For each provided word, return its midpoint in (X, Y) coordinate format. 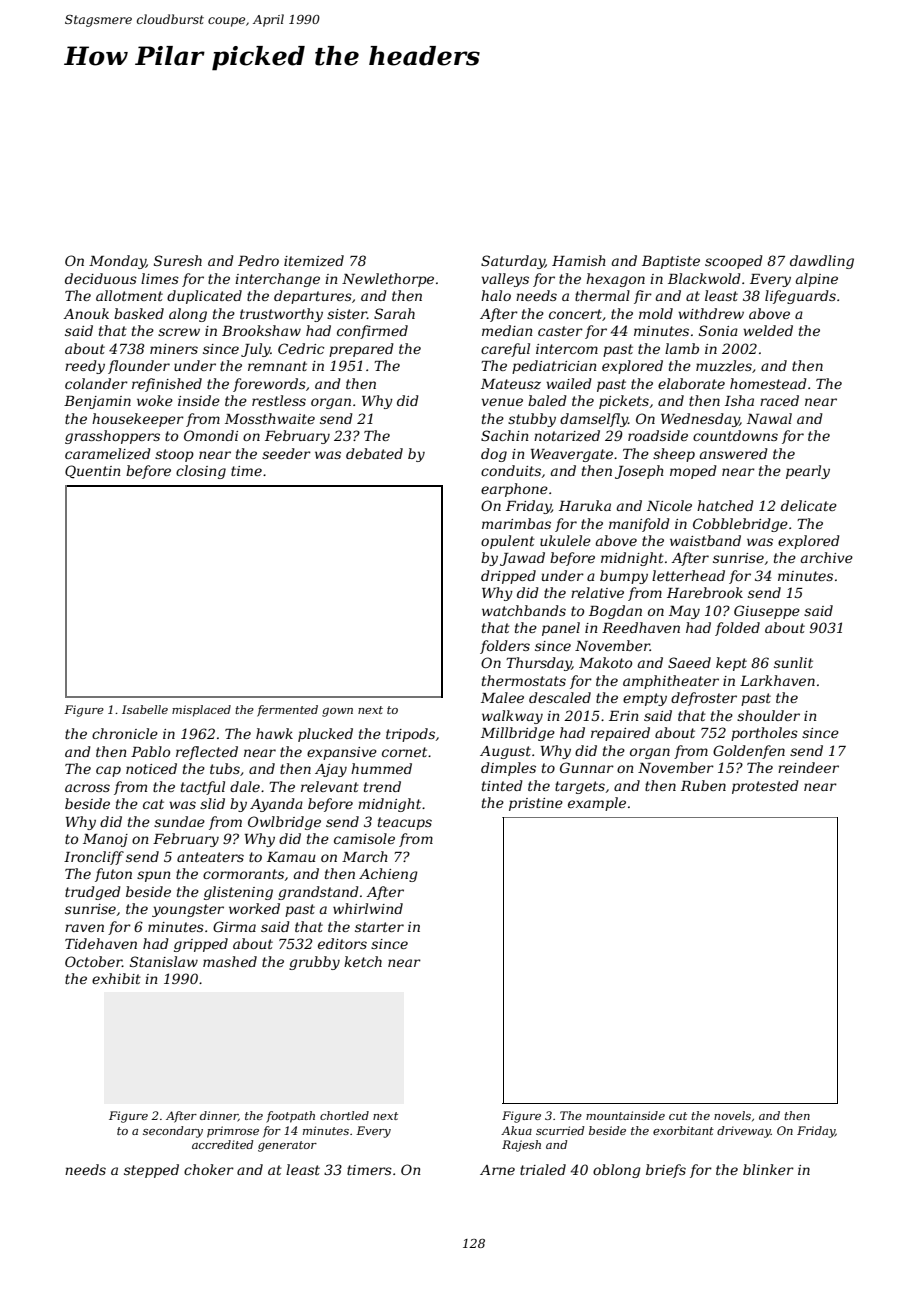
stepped (151, 1171)
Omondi (211, 435)
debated (374, 453)
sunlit (793, 662)
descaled (560, 697)
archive (827, 557)
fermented (287, 711)
